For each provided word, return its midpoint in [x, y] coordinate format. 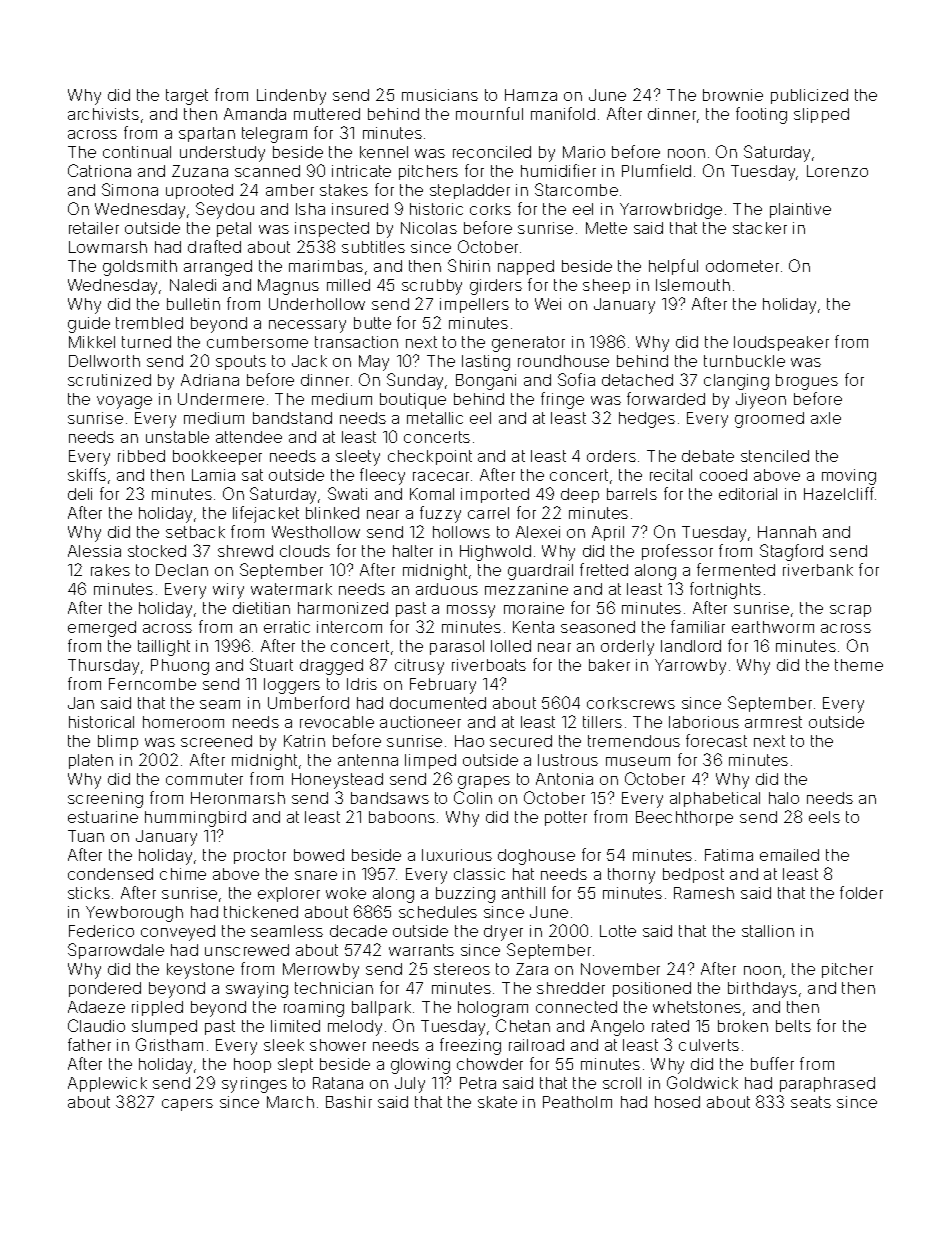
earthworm [773, 627]
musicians [440, 95]
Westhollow [316, 532]
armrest [773, 722]
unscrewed [247, 950]
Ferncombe [152, 684]
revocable [337, 722]
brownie [733, 95]
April [608, 533]
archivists [103, 114]
